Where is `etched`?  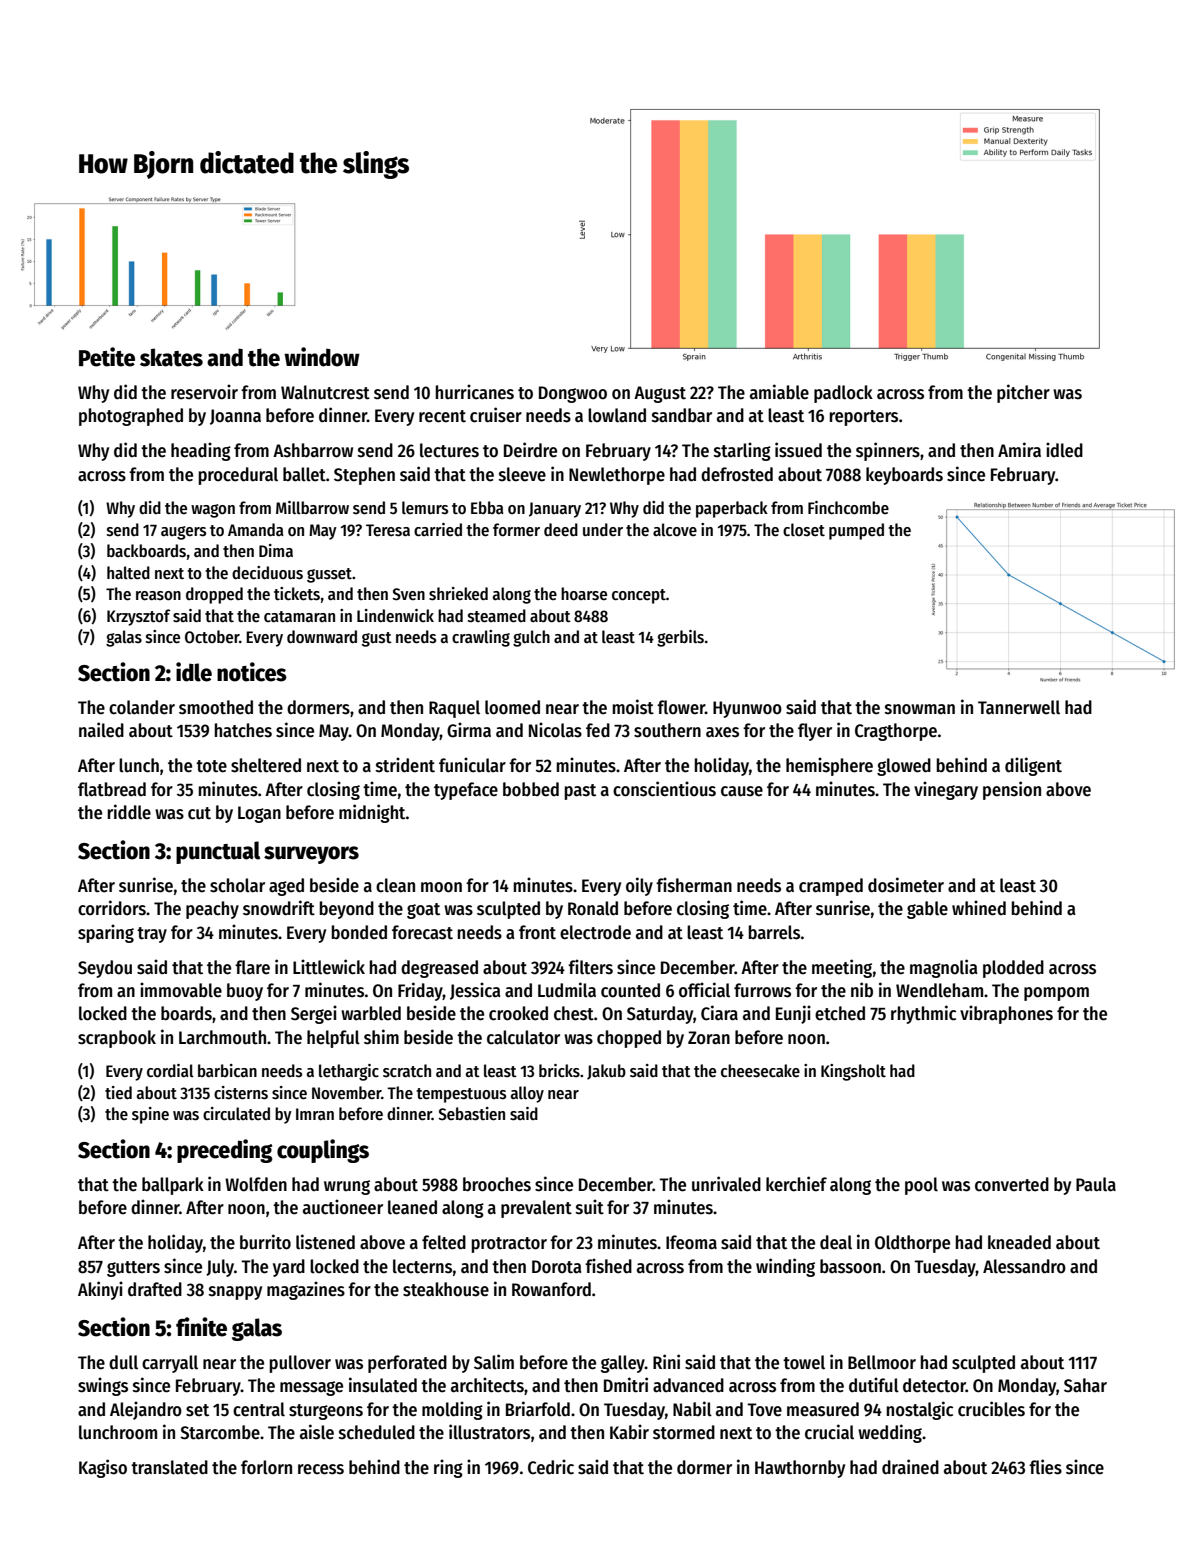 etched is located at coordinates (840, 1013).
